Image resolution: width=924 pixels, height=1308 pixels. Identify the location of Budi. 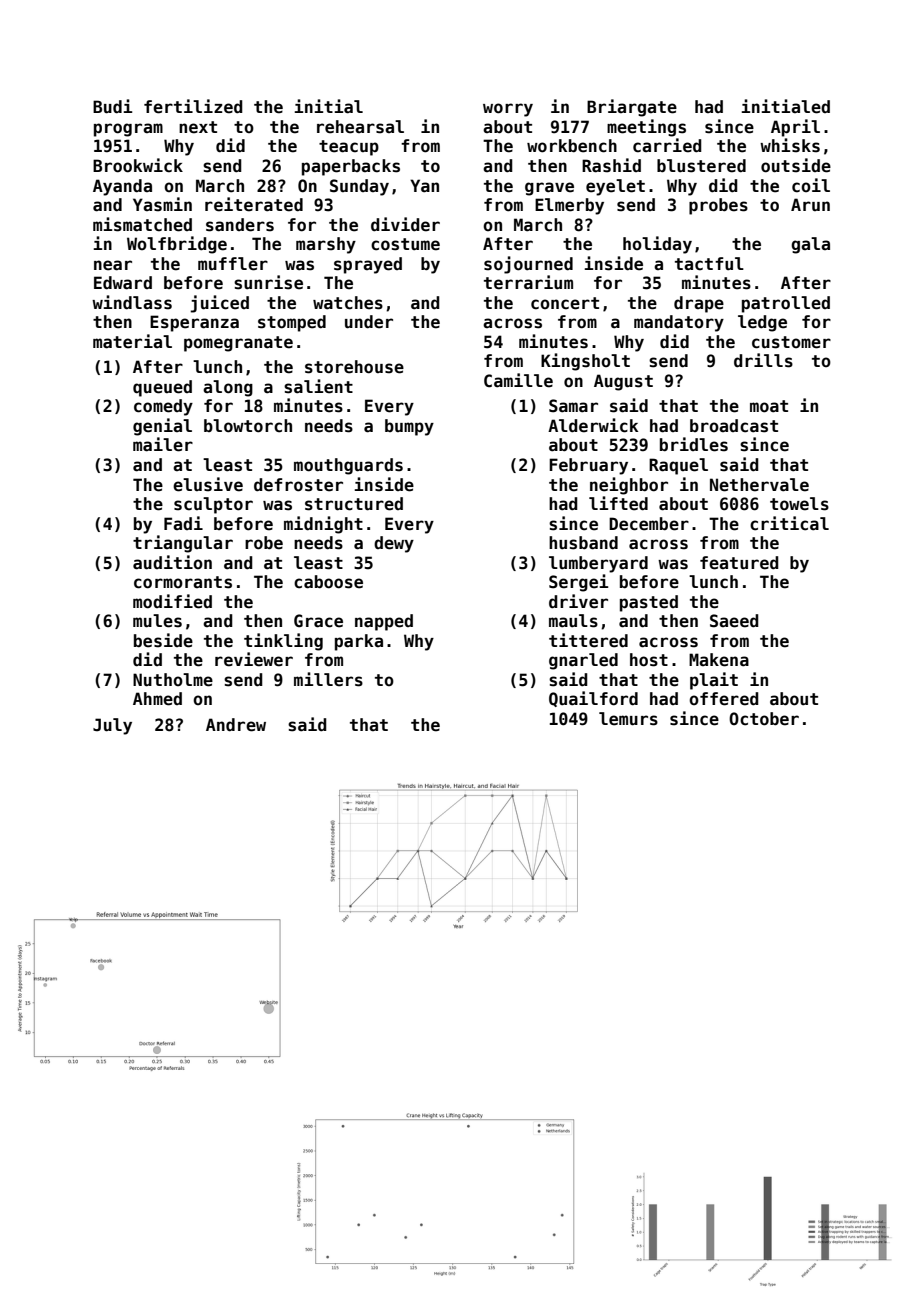
(112, 106).
